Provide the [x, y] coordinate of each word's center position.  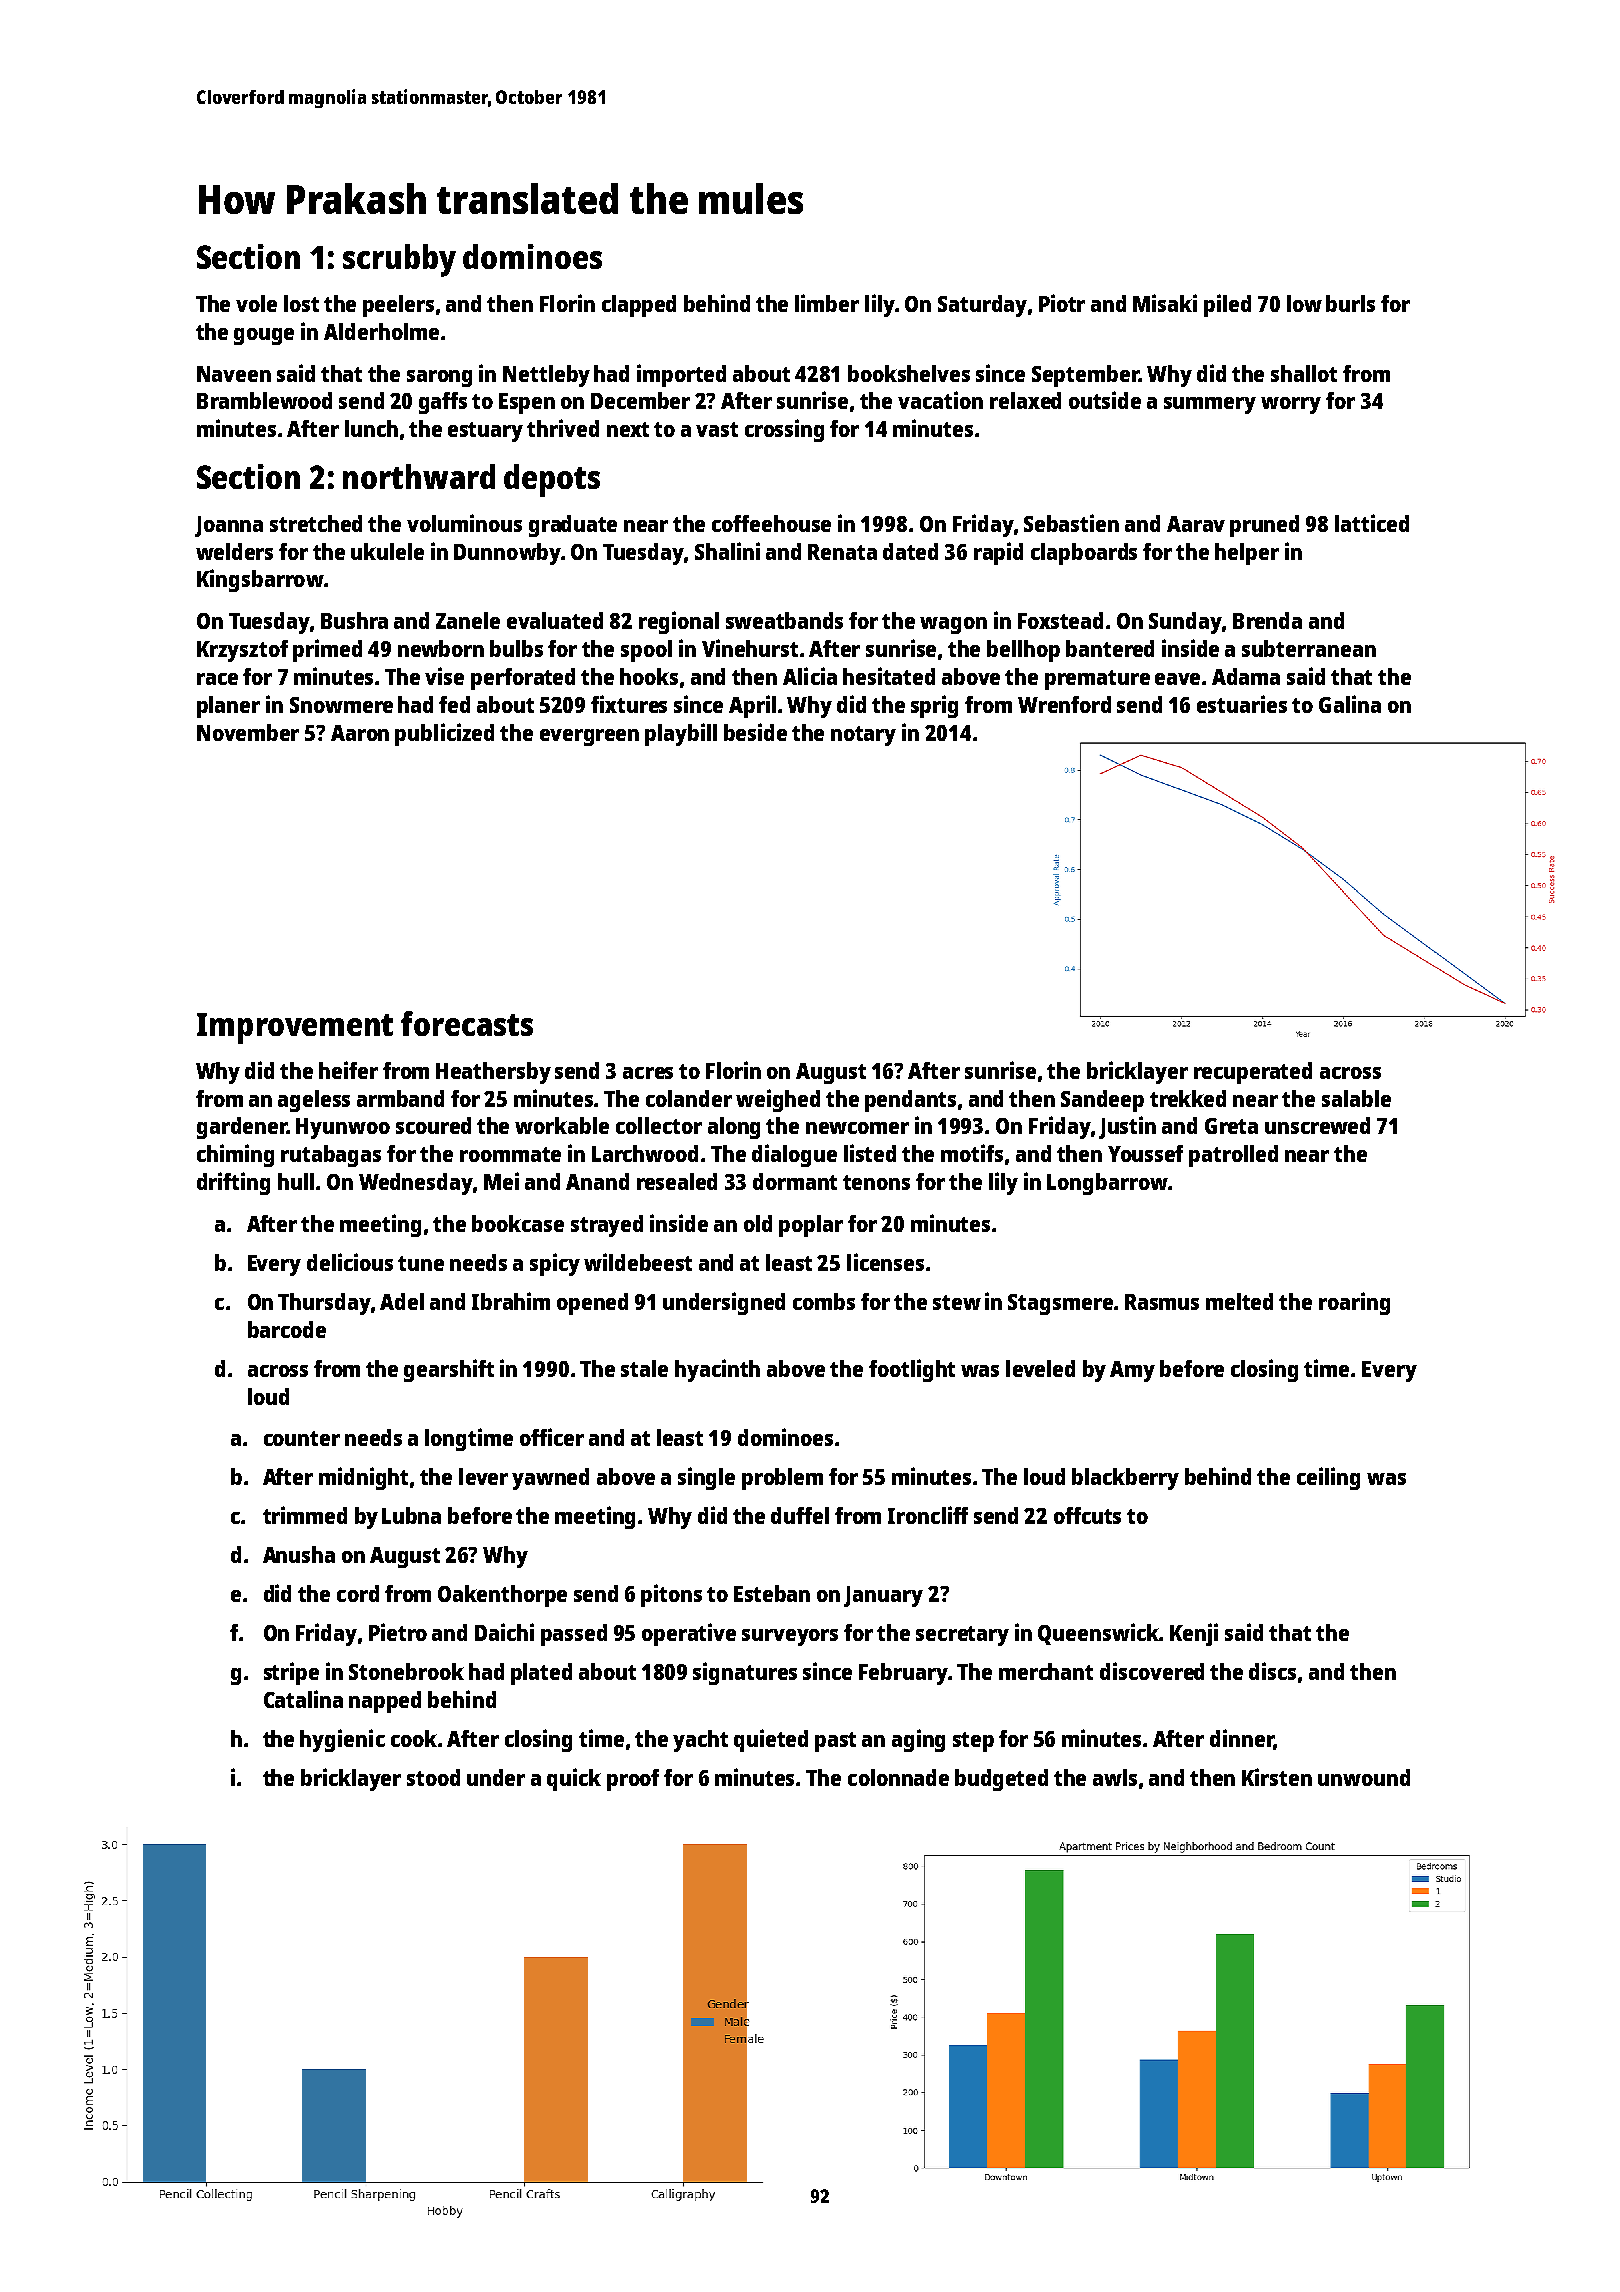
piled [1227, 305]
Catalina [303, 1699]
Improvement [295, 1028]
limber [827, 303]
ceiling [1328, 1478]
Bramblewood [264, 400]
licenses [885, 1262]
